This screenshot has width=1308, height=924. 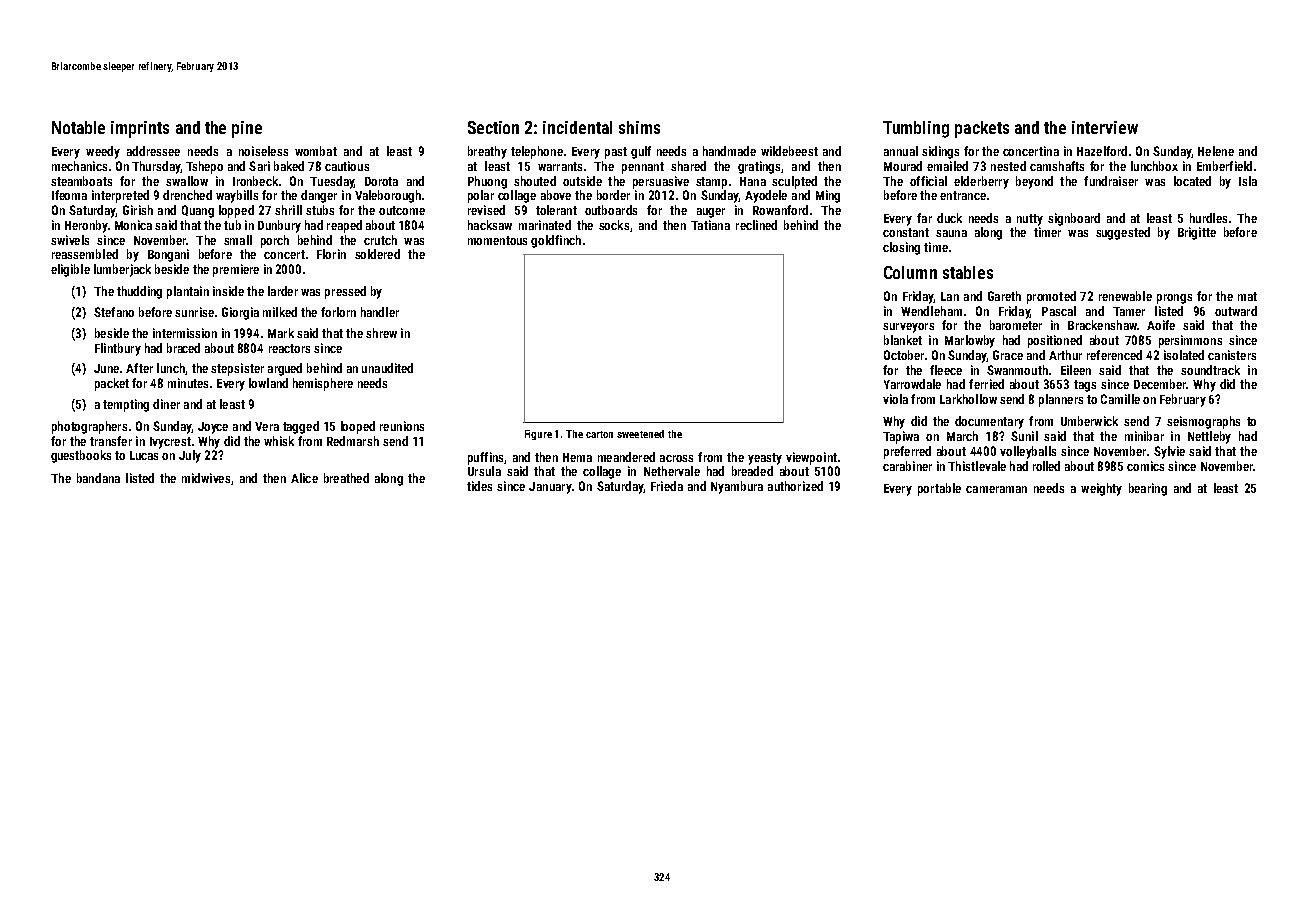 I want to click on referenced, so click(x=1114, y=355).
